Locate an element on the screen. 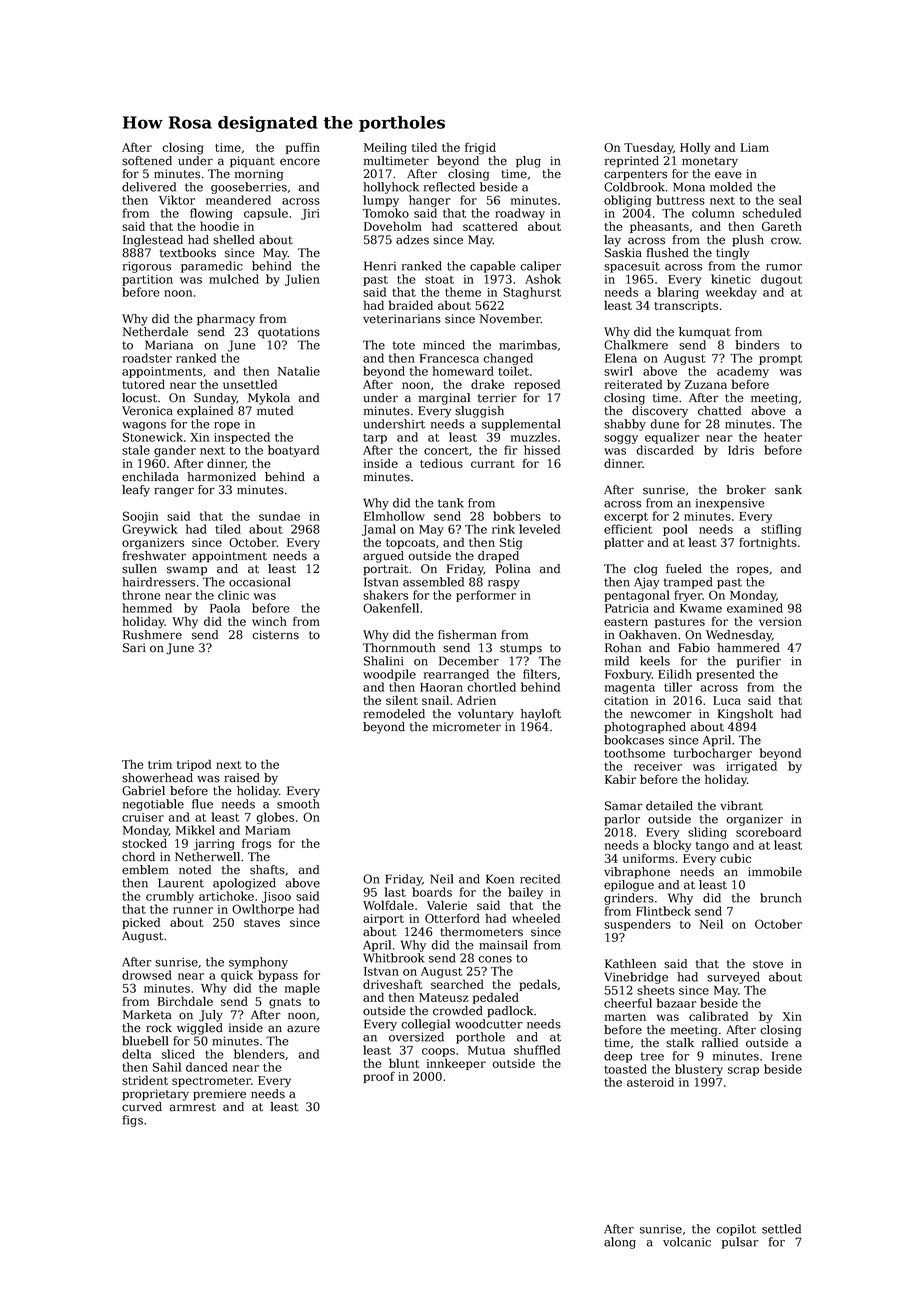 Image resolution: width=924 pixels, height=1308 pixels. purifier is located at coordinates (759, 662).
